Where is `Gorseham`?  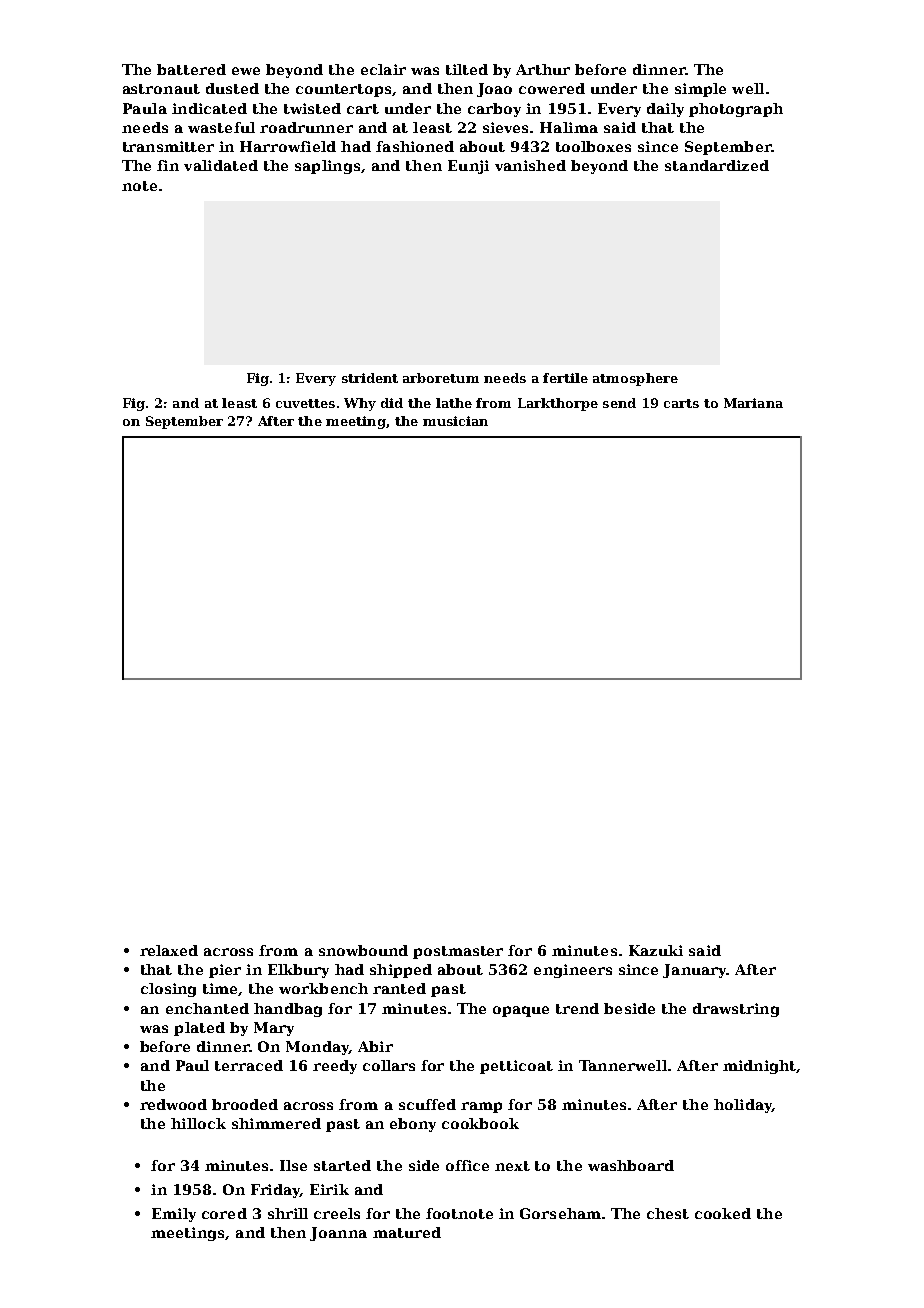
Gorseham is located at coordinates (560, 1213).
